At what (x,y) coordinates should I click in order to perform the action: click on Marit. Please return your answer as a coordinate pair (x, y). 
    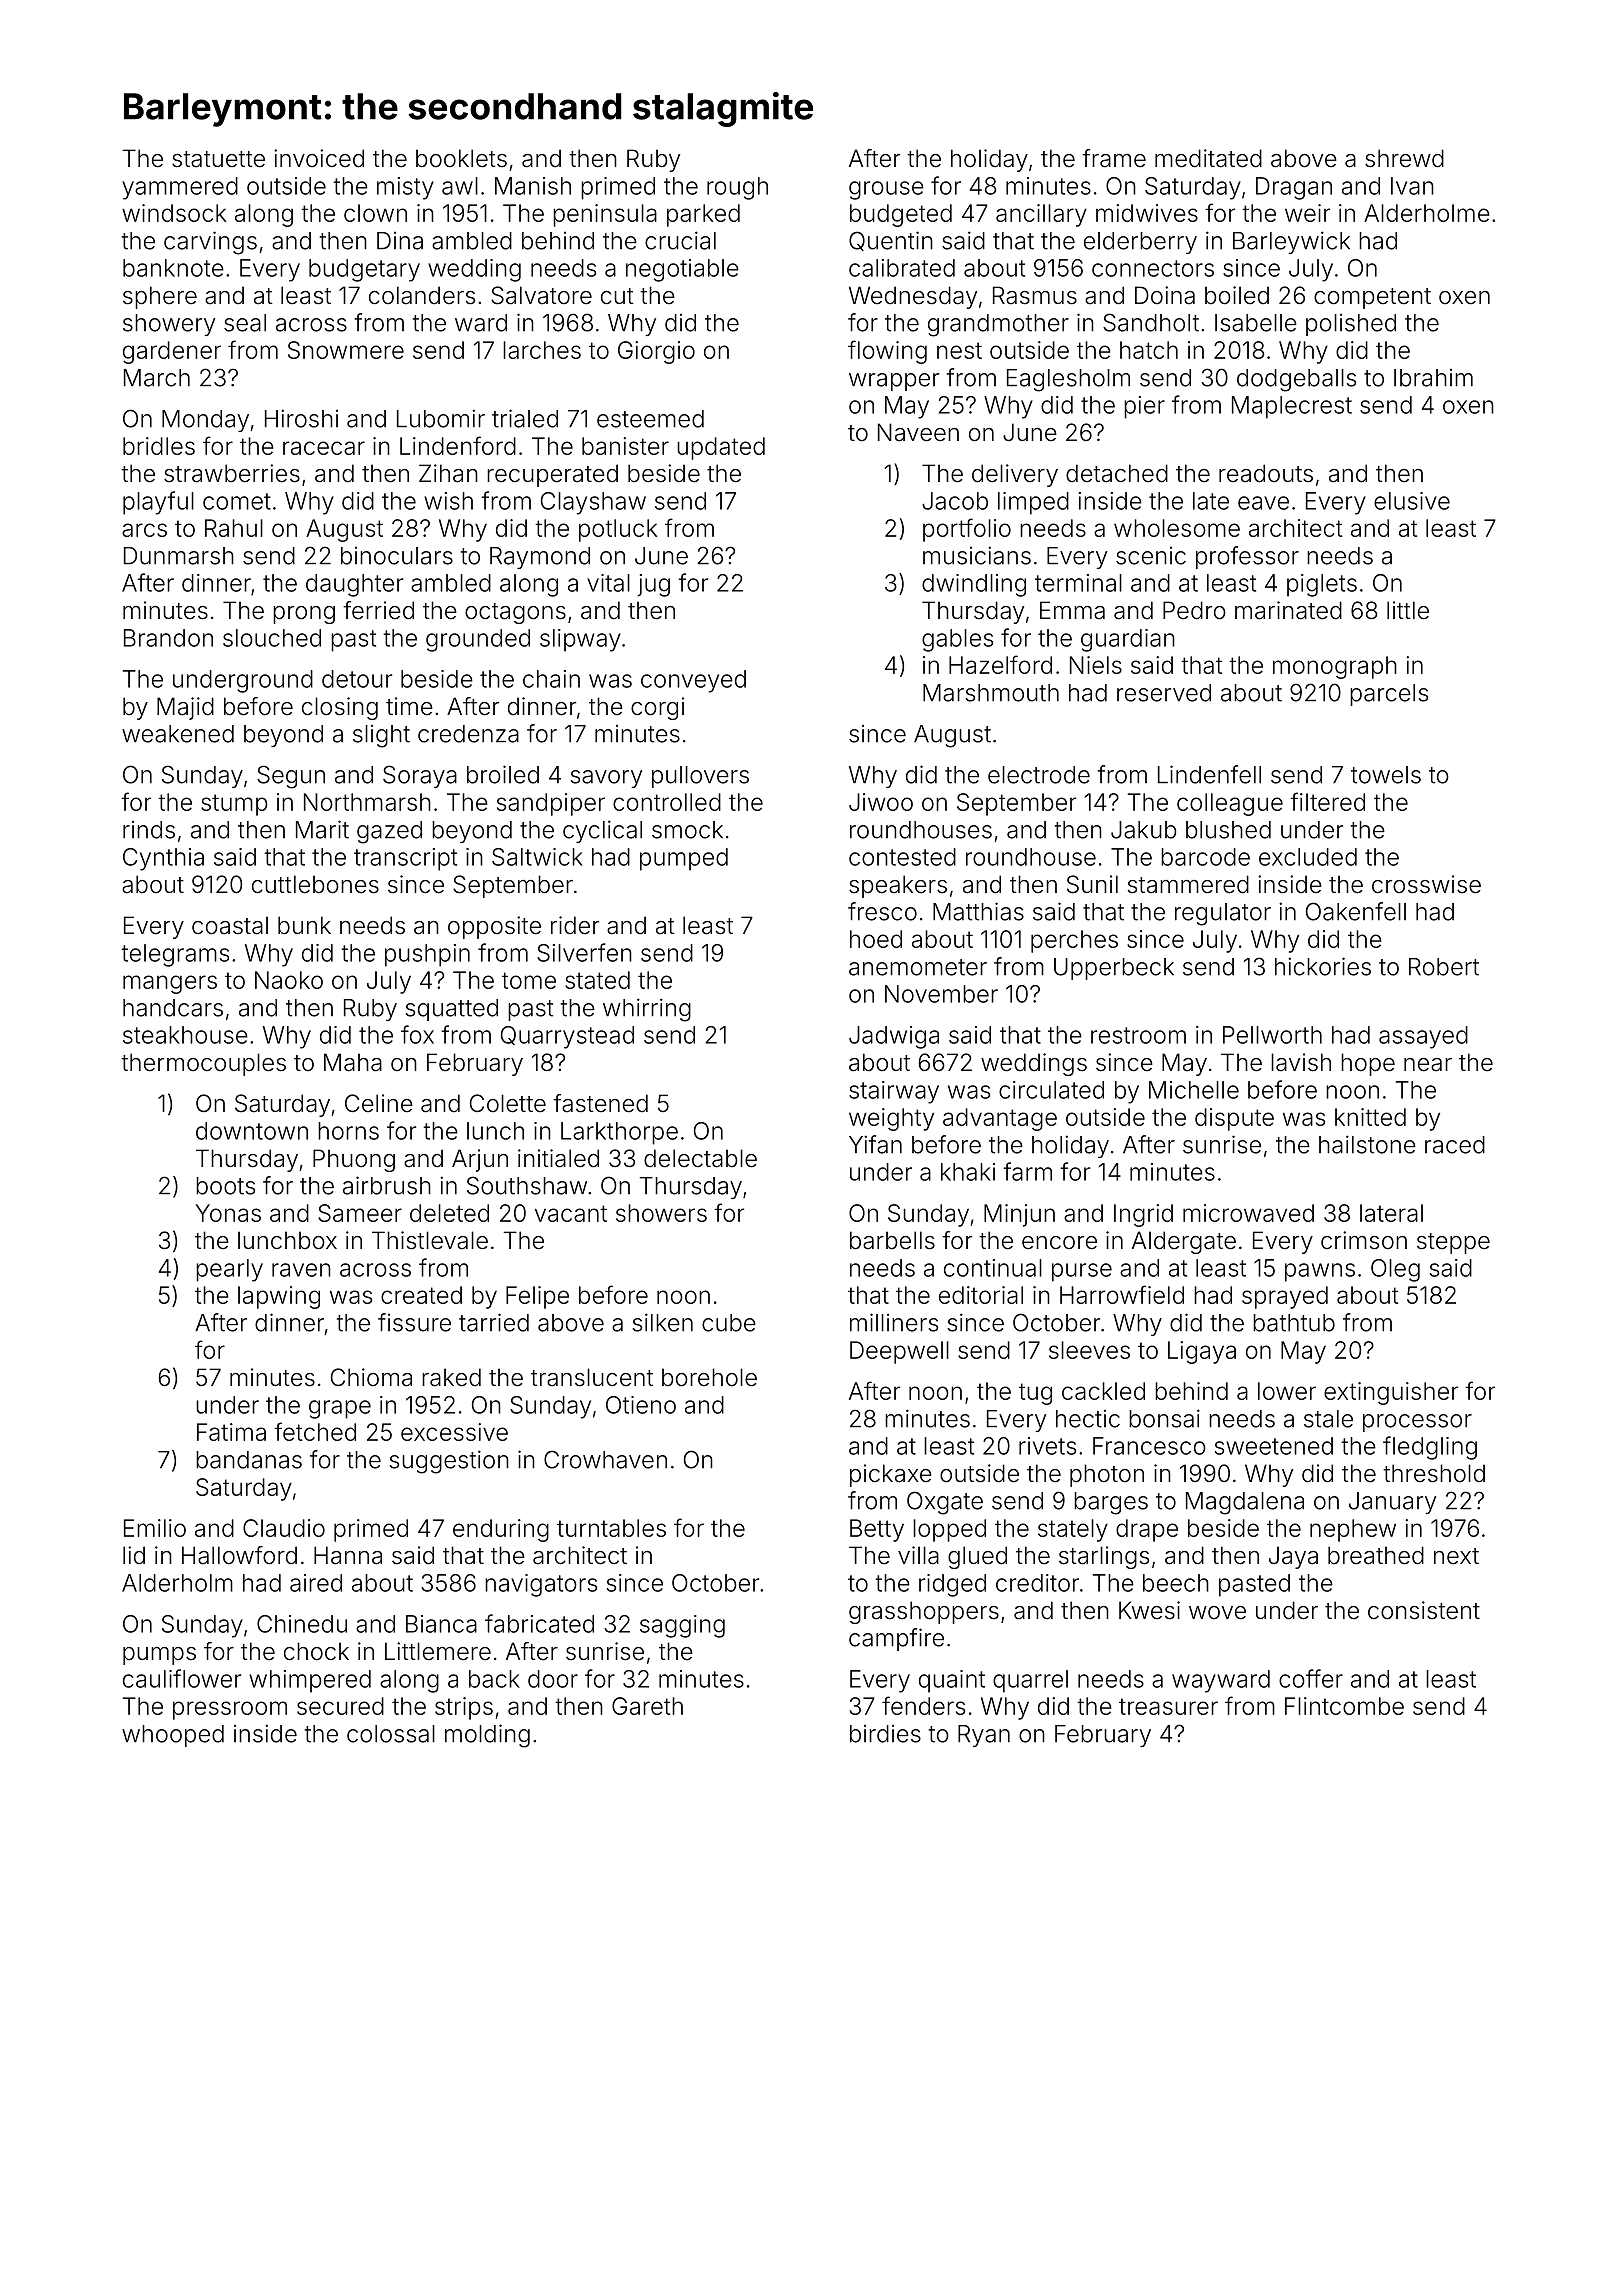
    Looking at the image, I should click on (322, 829).
